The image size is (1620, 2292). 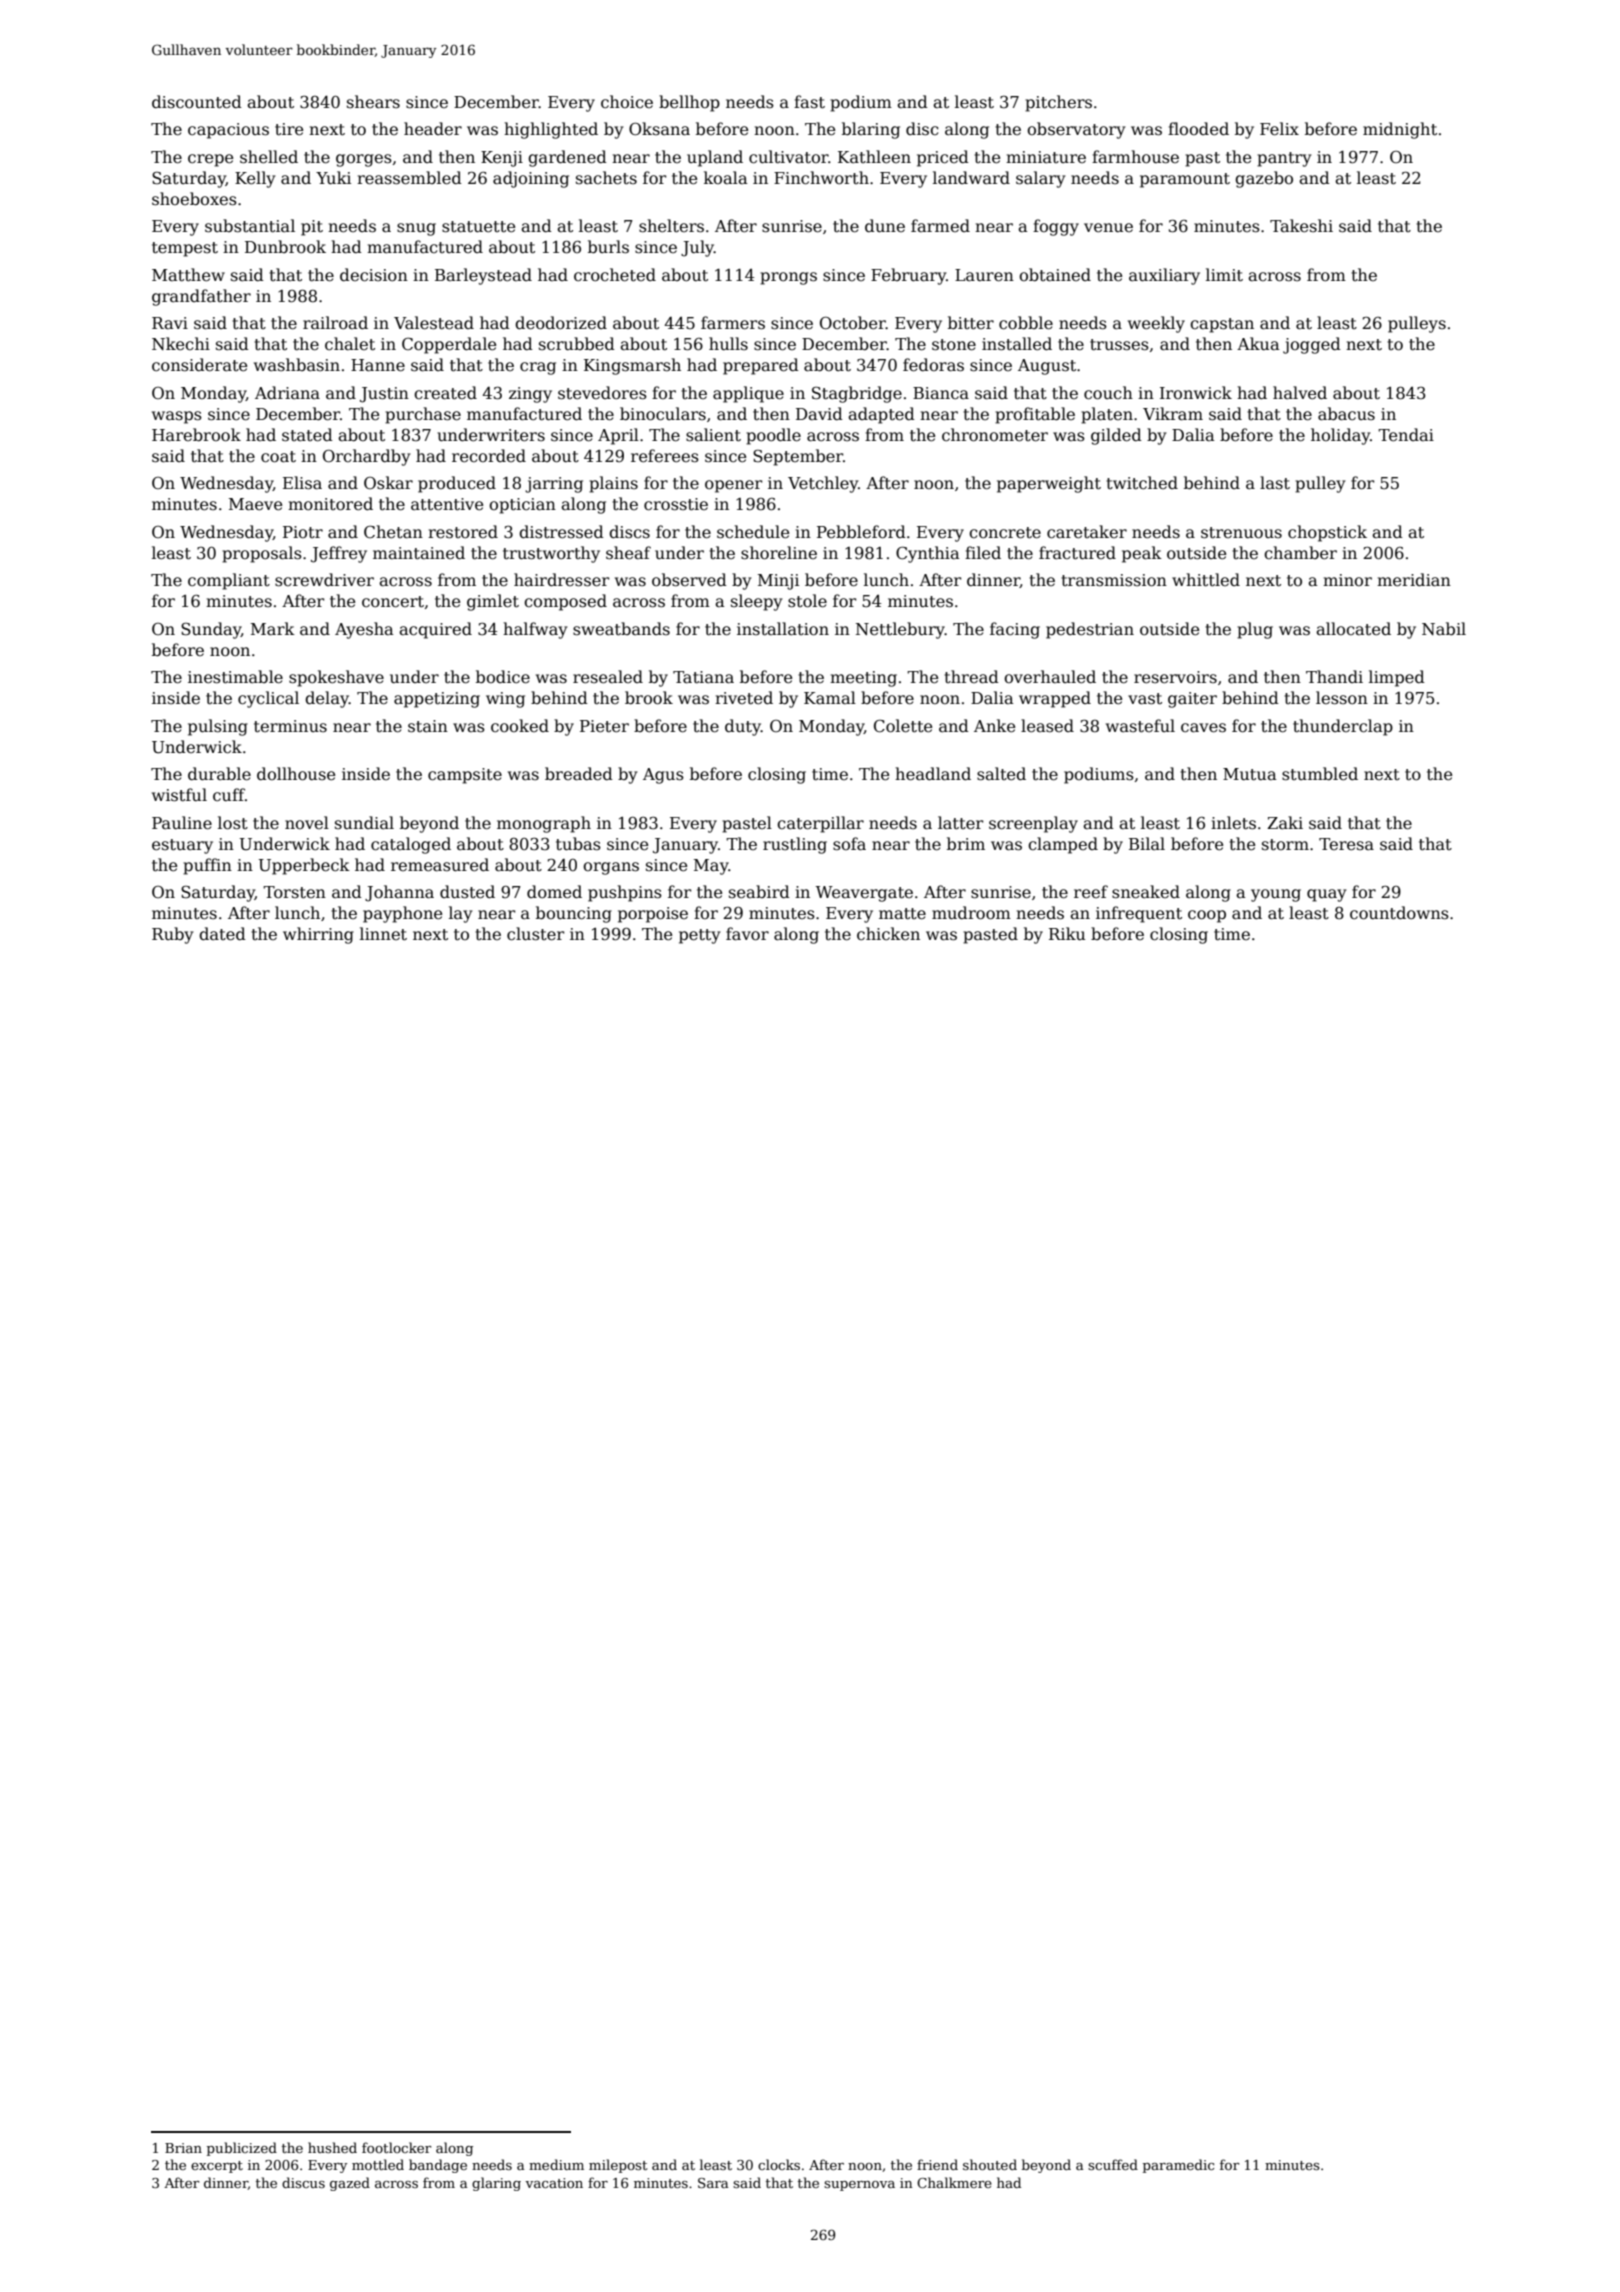 What do you see at coordinates (183, 2148) in the screenshot?
I see `Brian` at bounding box center [183, 2148].
